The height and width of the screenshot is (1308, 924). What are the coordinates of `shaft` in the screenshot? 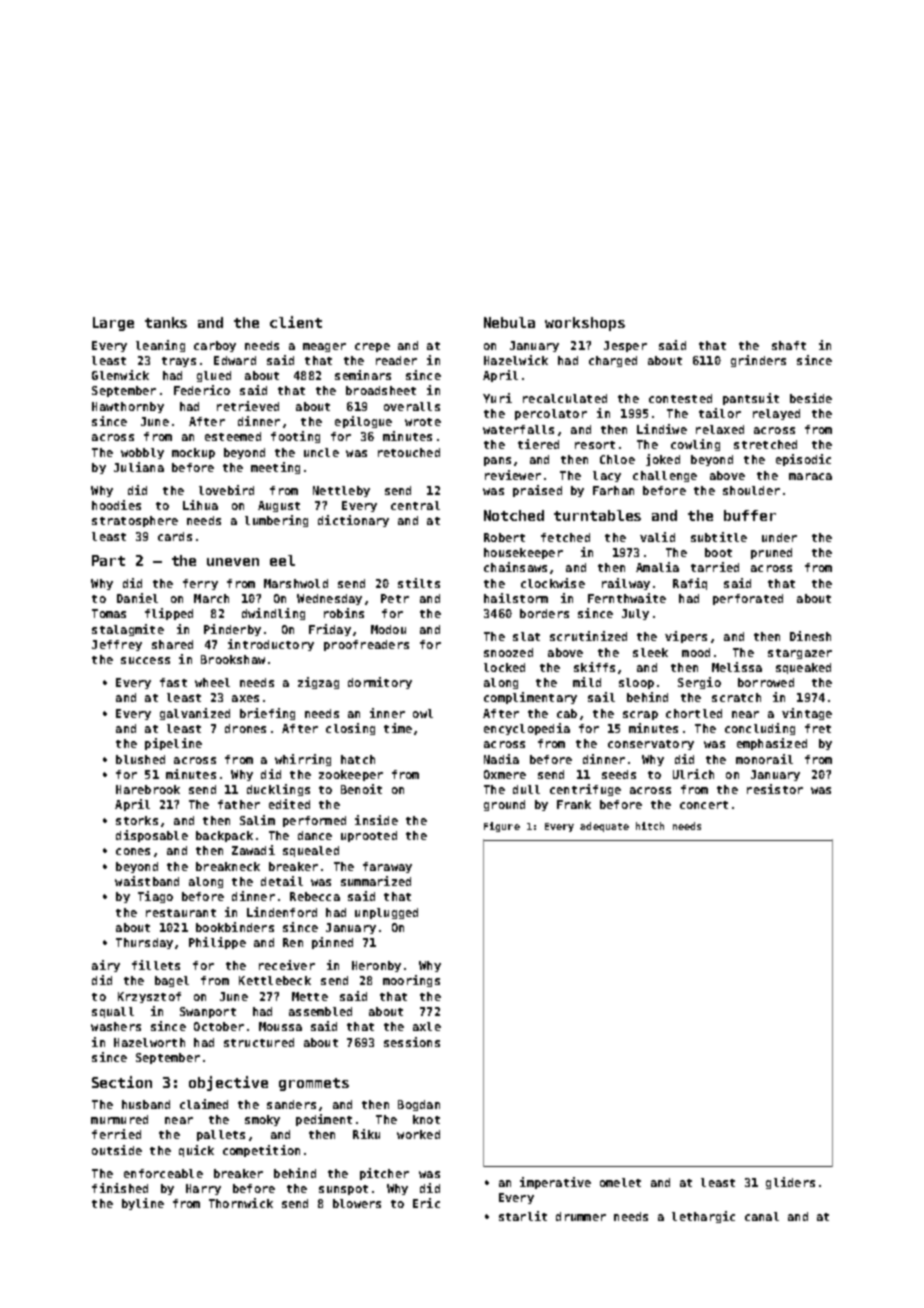 It's located at (789, 345).
